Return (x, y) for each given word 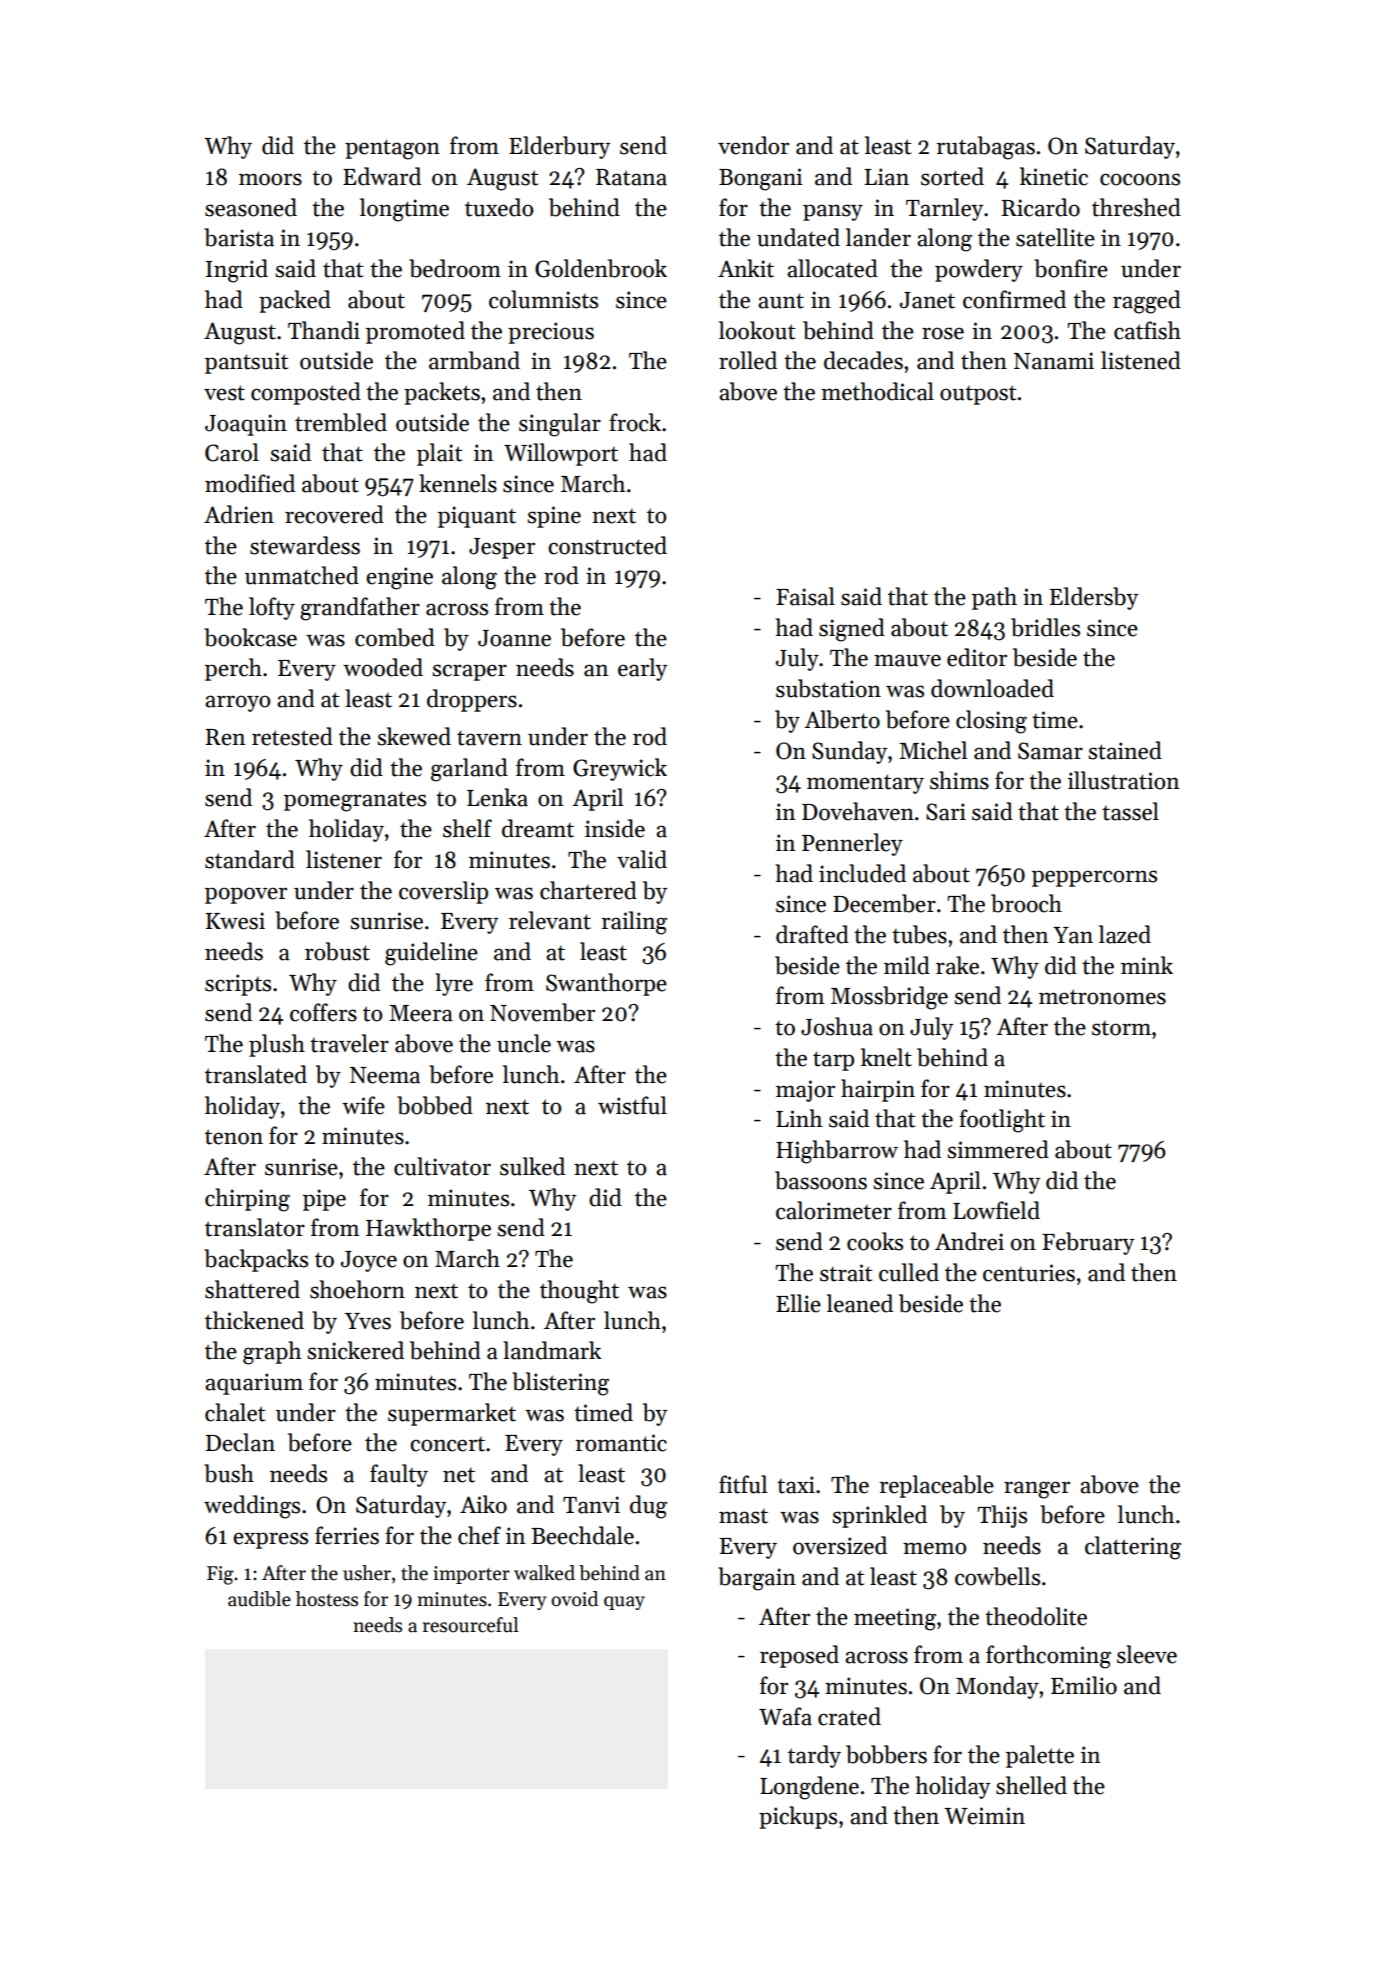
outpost (978, 395)
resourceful (471, 1625)
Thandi (324, 330)
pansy (833, 212)
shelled (1031, 1785)
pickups (798, 1817)
